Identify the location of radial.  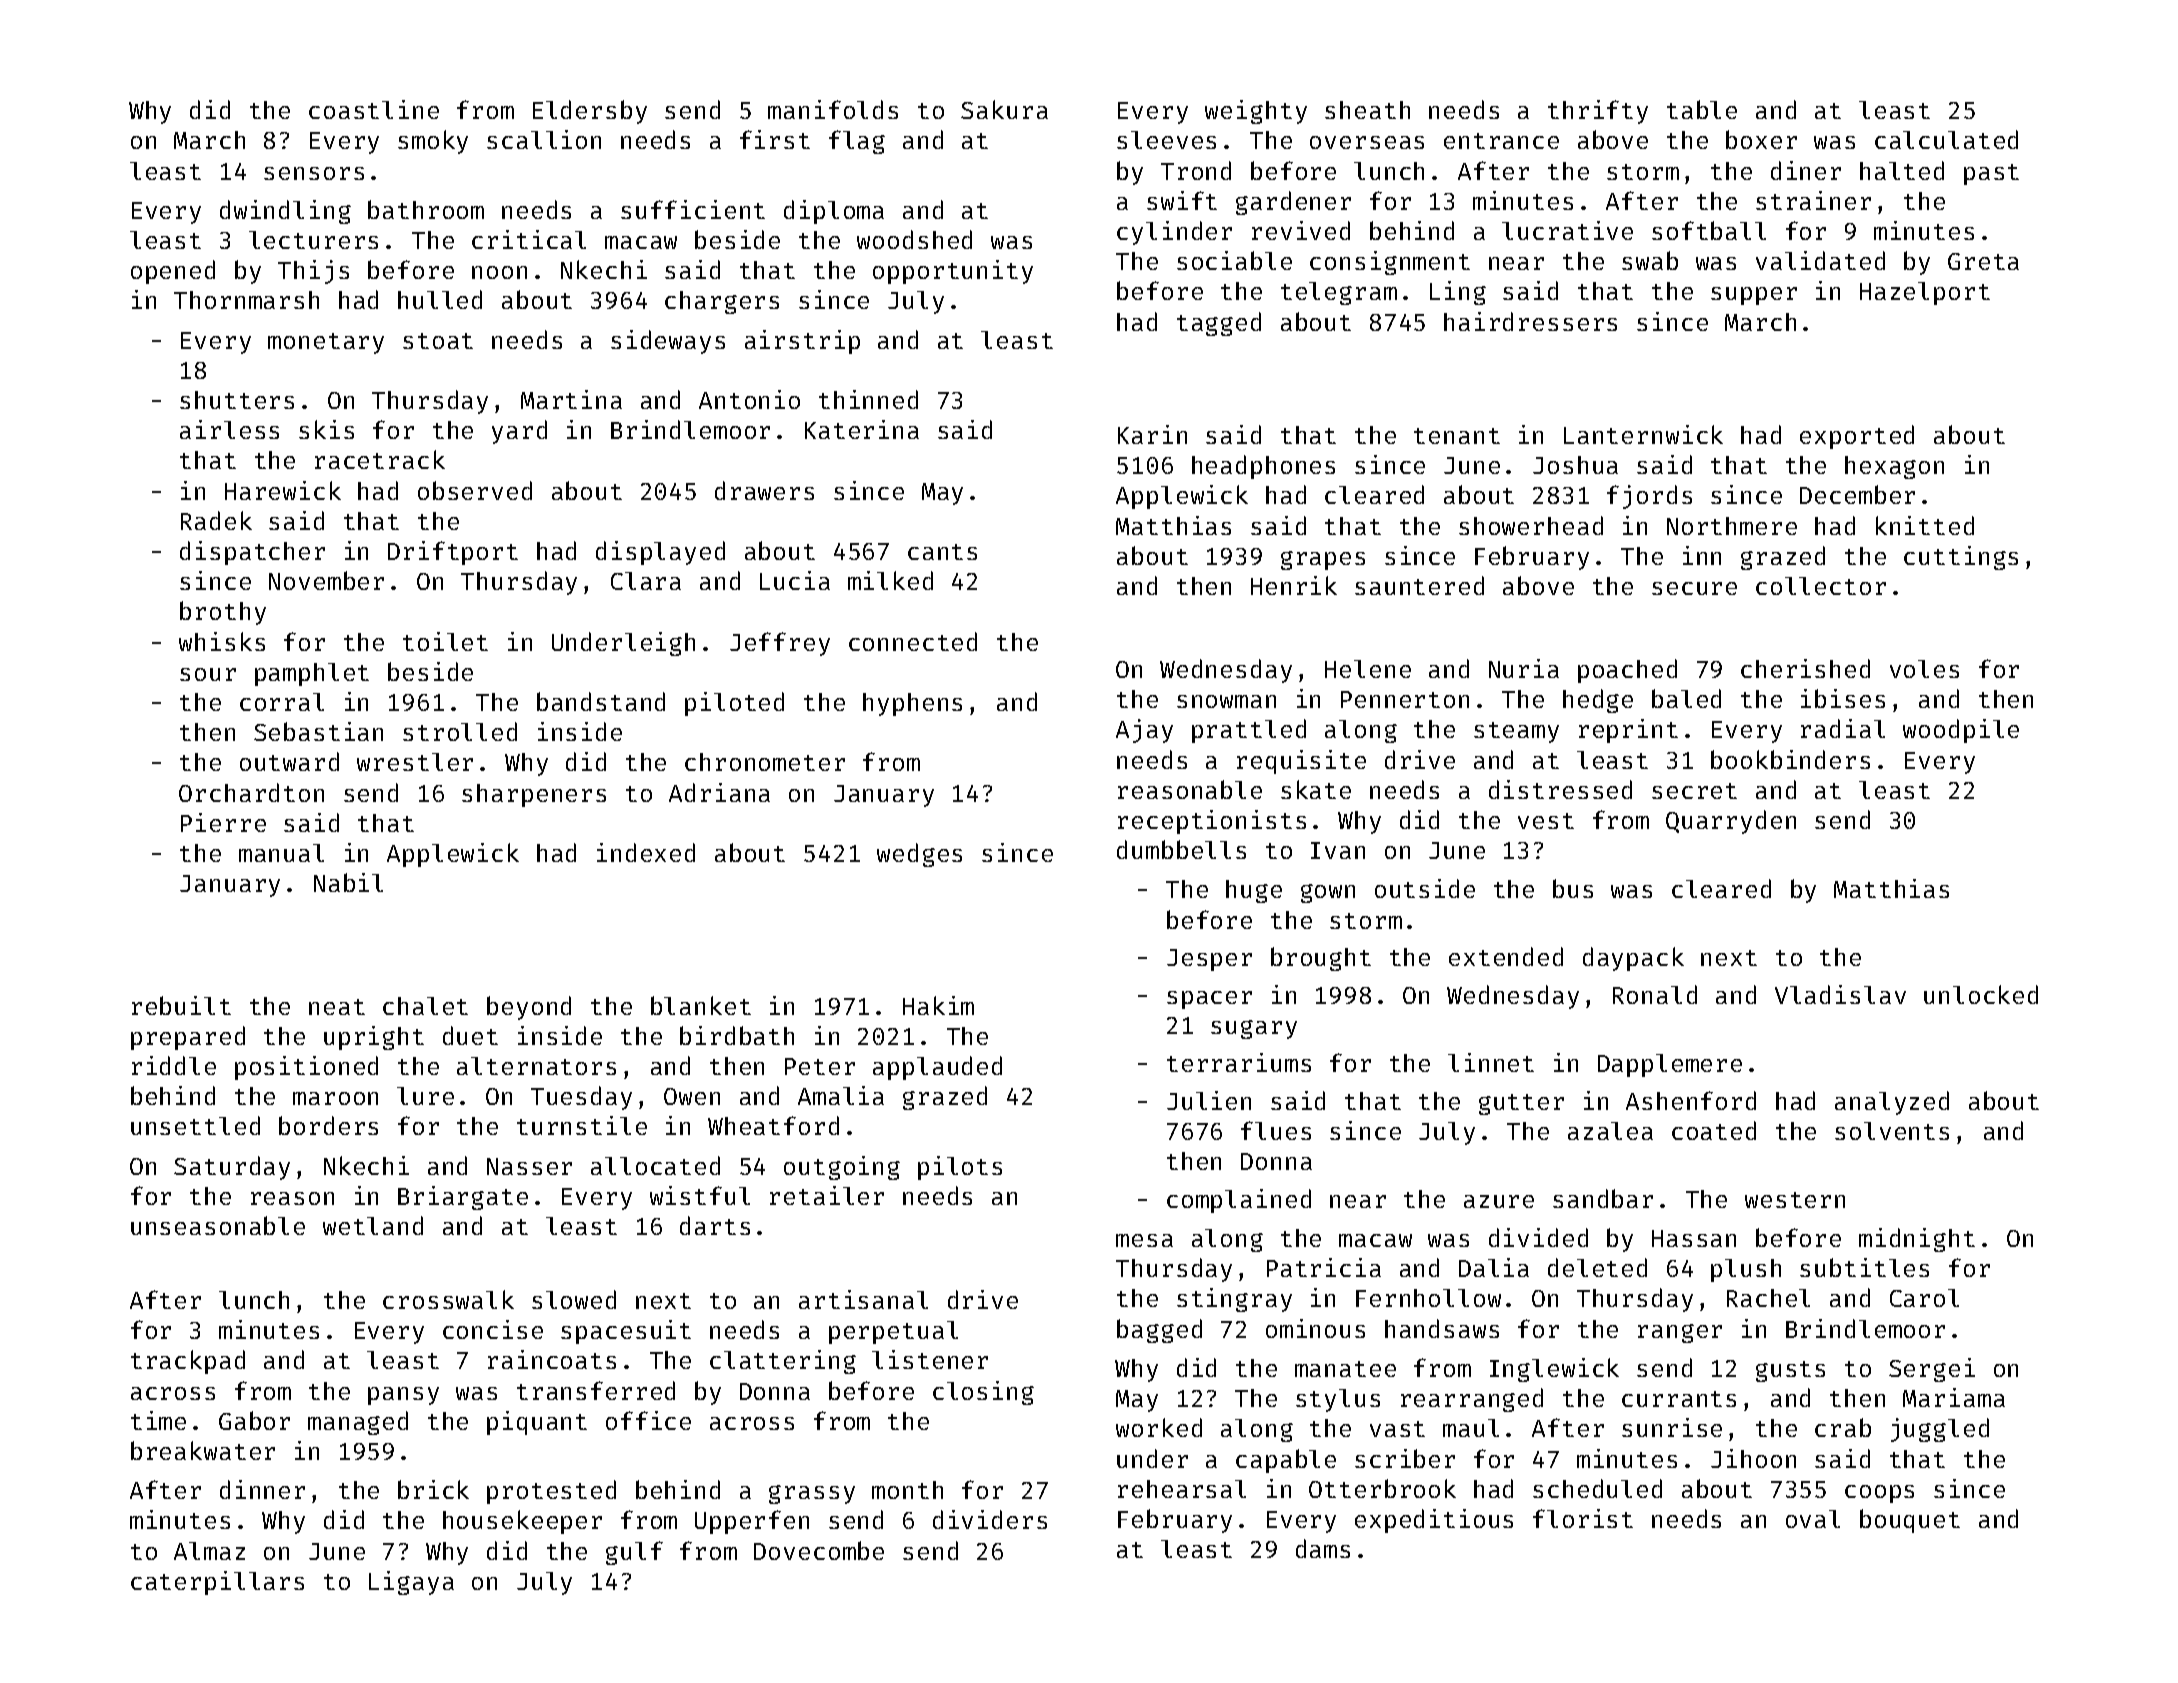
(1843, 728).
